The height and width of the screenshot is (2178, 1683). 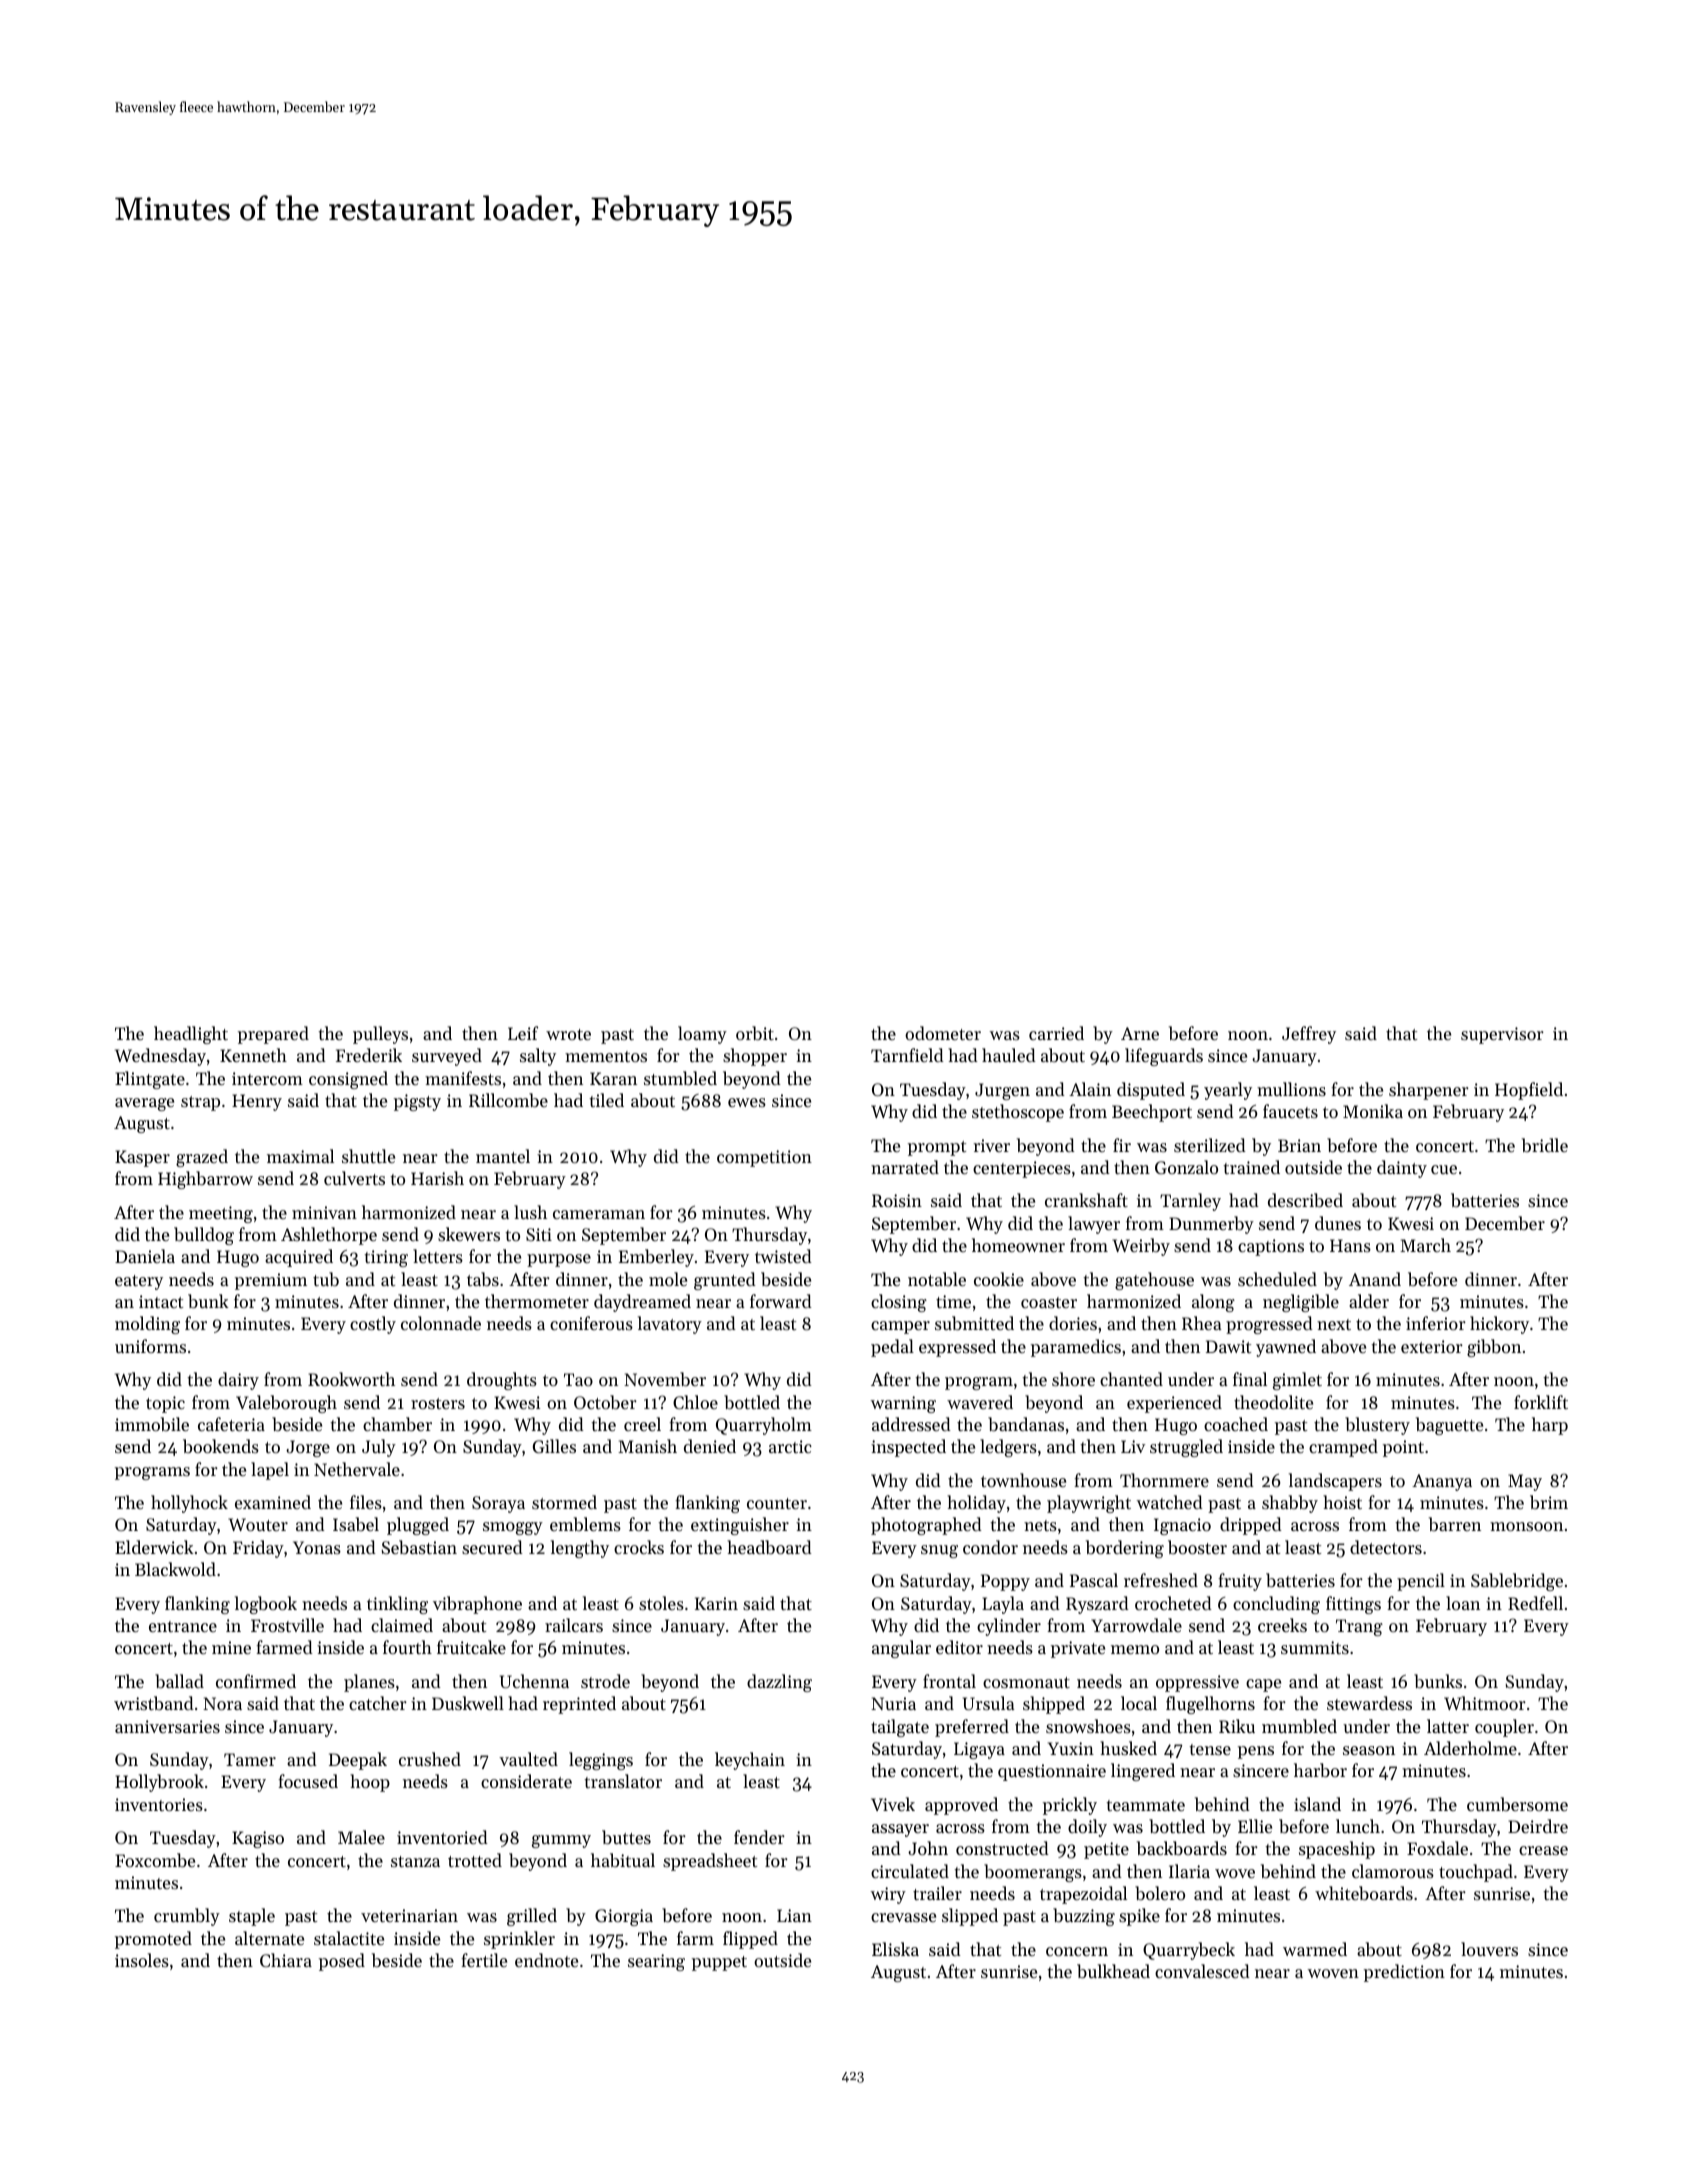 What do you see at coordinates (475, 1860) in the screenshot?
I see `trotted` at bounding box center [475, 1860].
